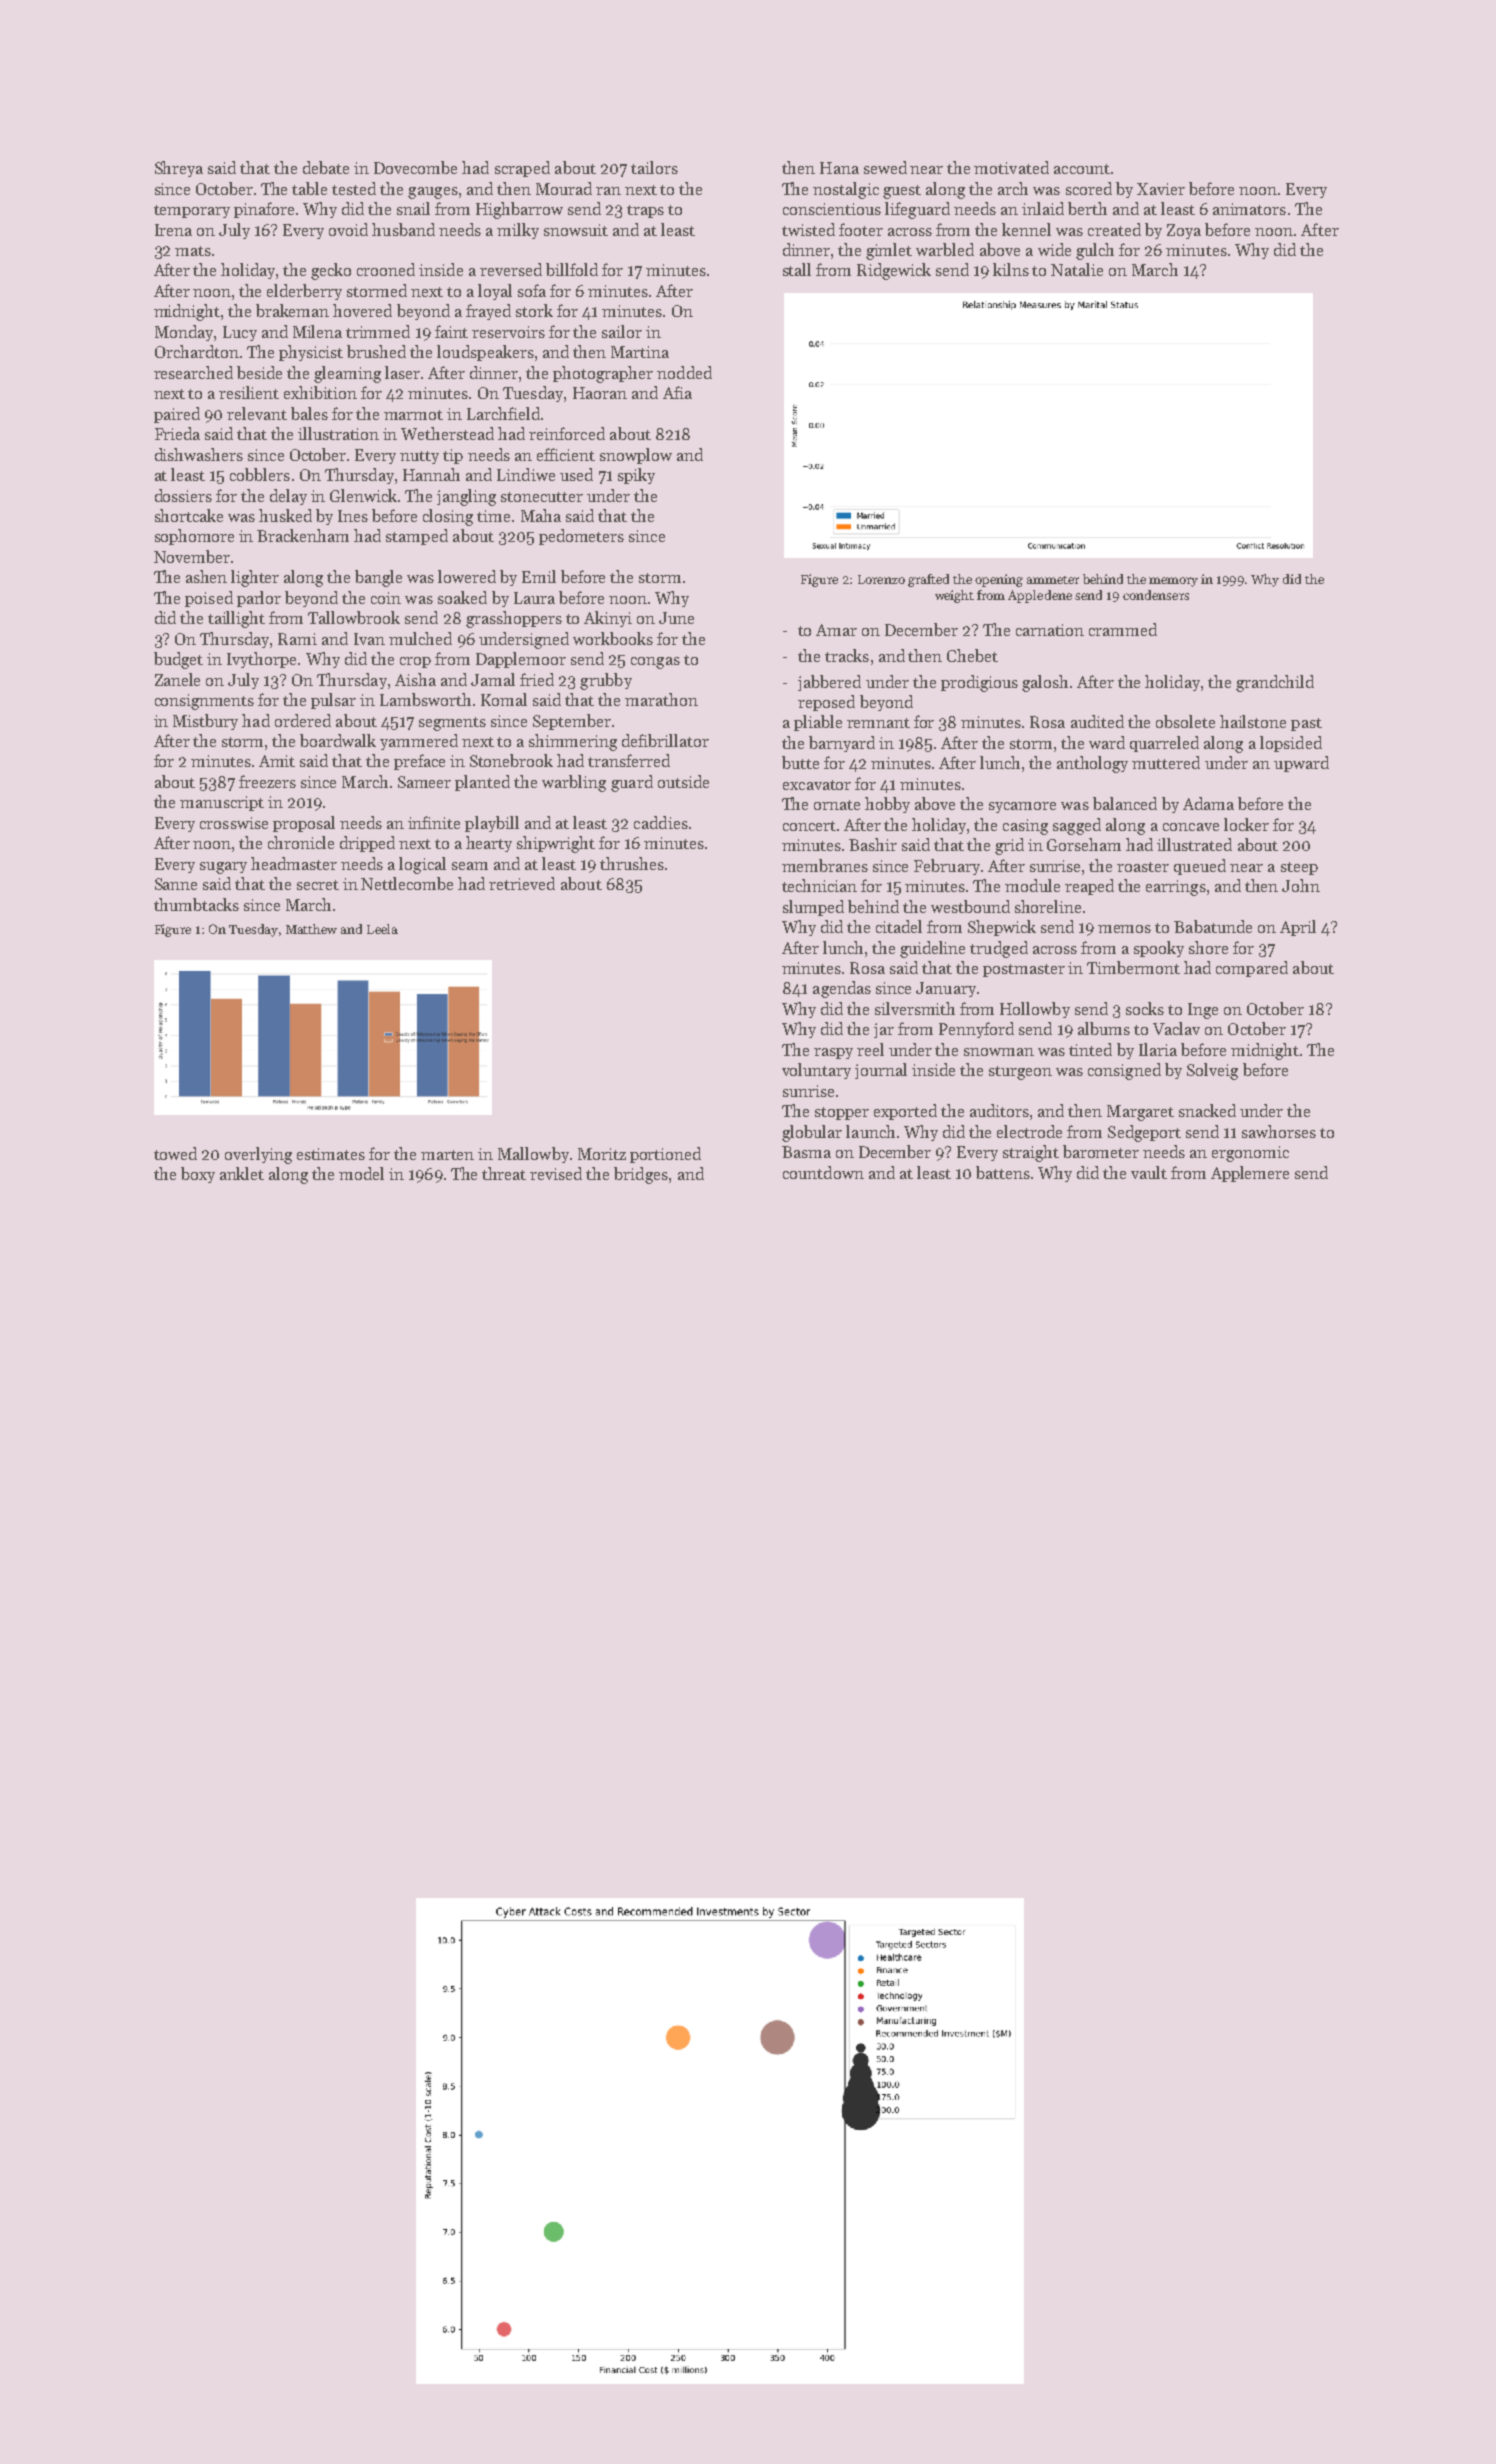 This page has width=1496, height=2464. I want to click on motivated, so click(1011, 167).
